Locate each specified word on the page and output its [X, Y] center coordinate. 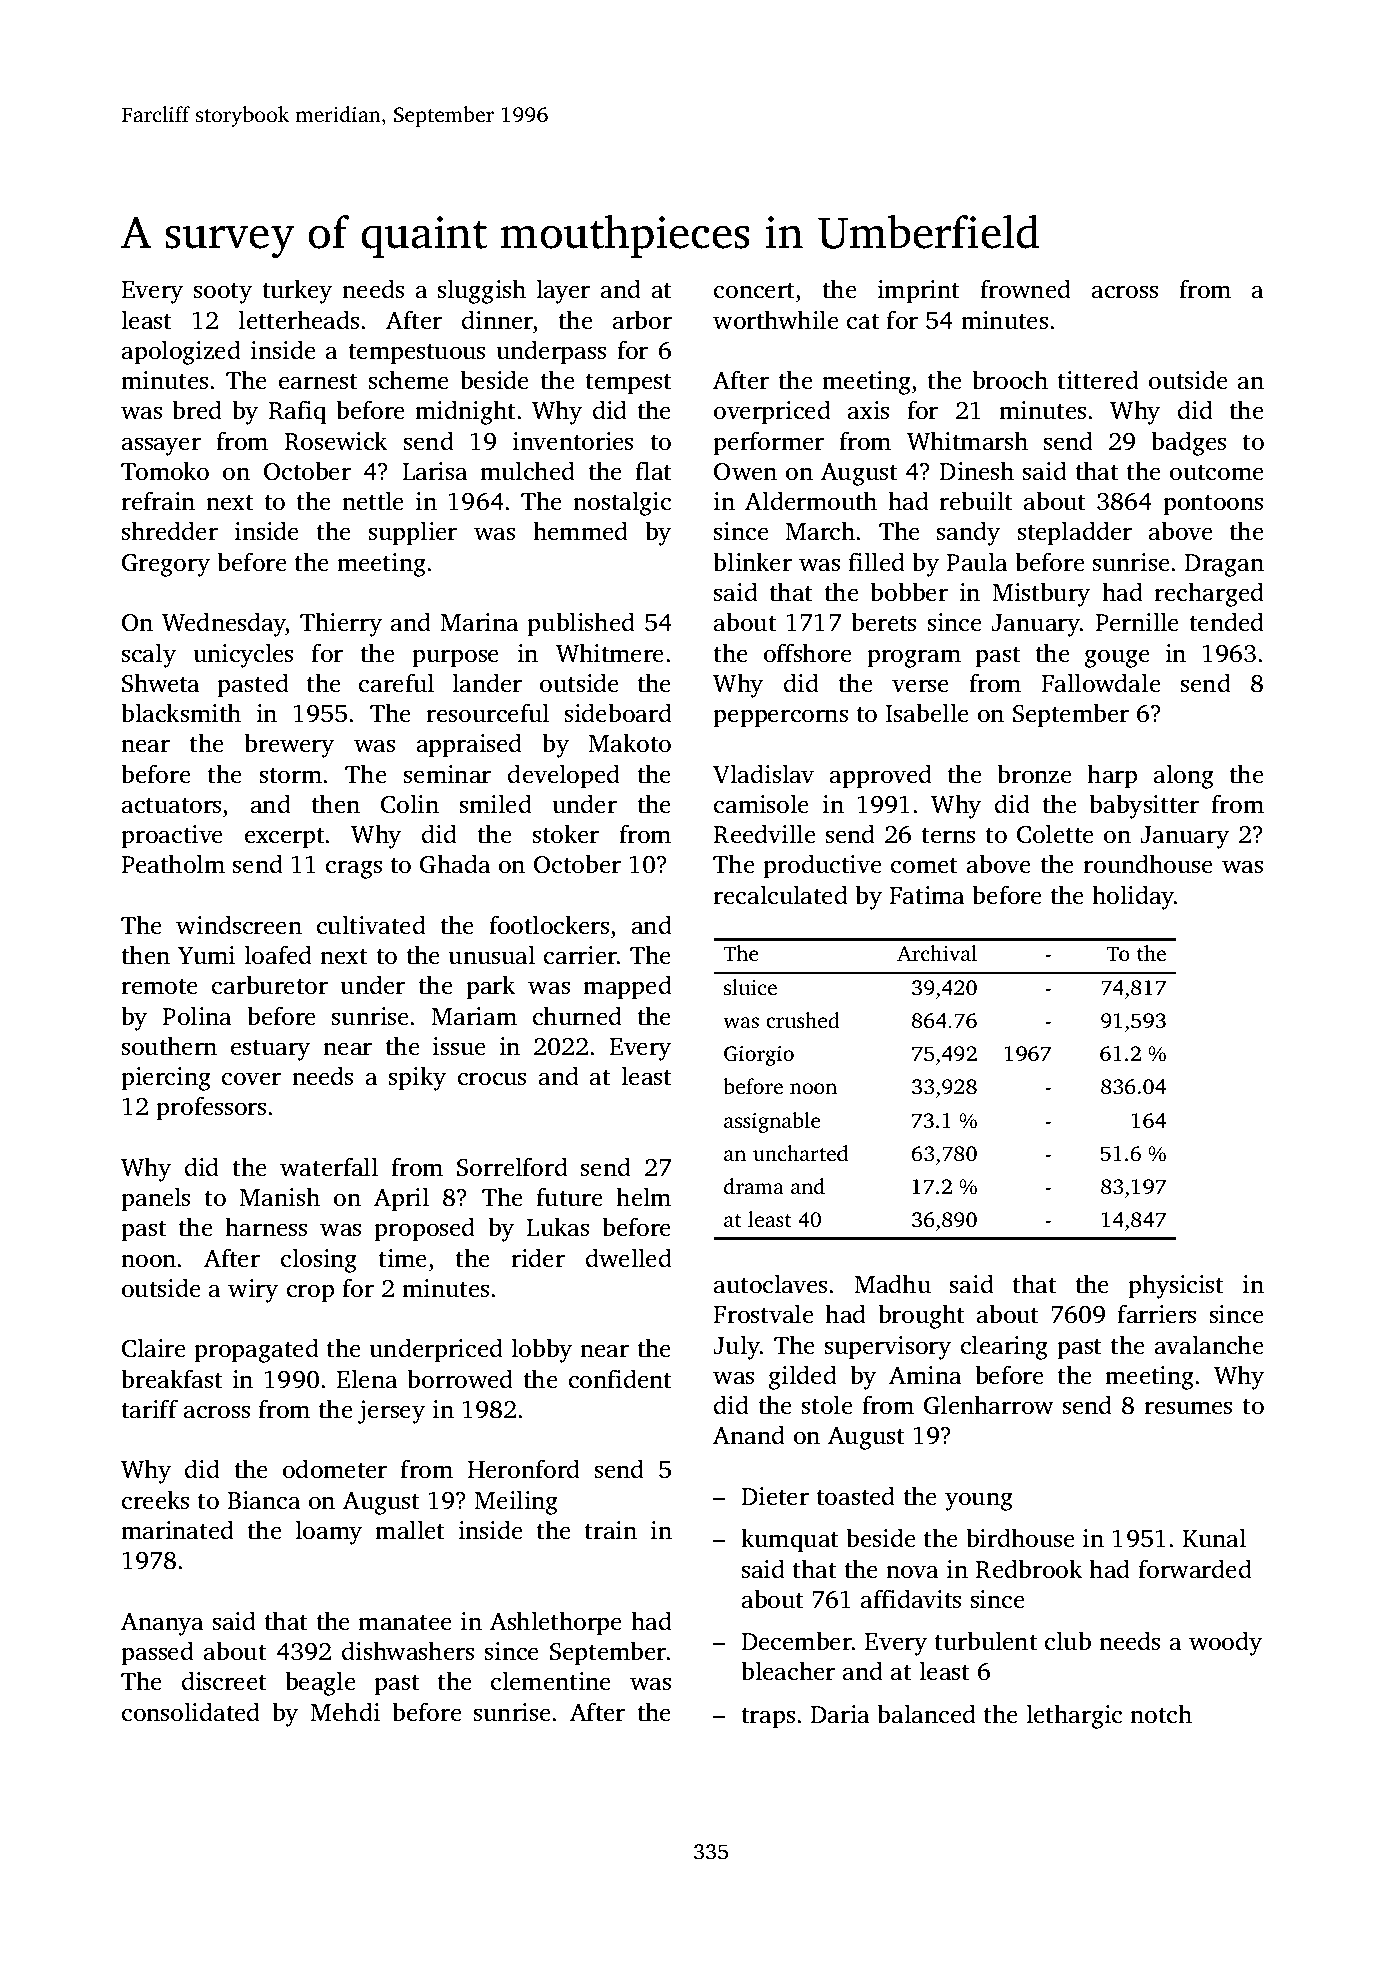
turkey [297, 291]
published [581, 624]
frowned [1025, 289]
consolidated [191, 1712]
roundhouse [1148, 864]
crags [354, 869]
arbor [642, 320]
